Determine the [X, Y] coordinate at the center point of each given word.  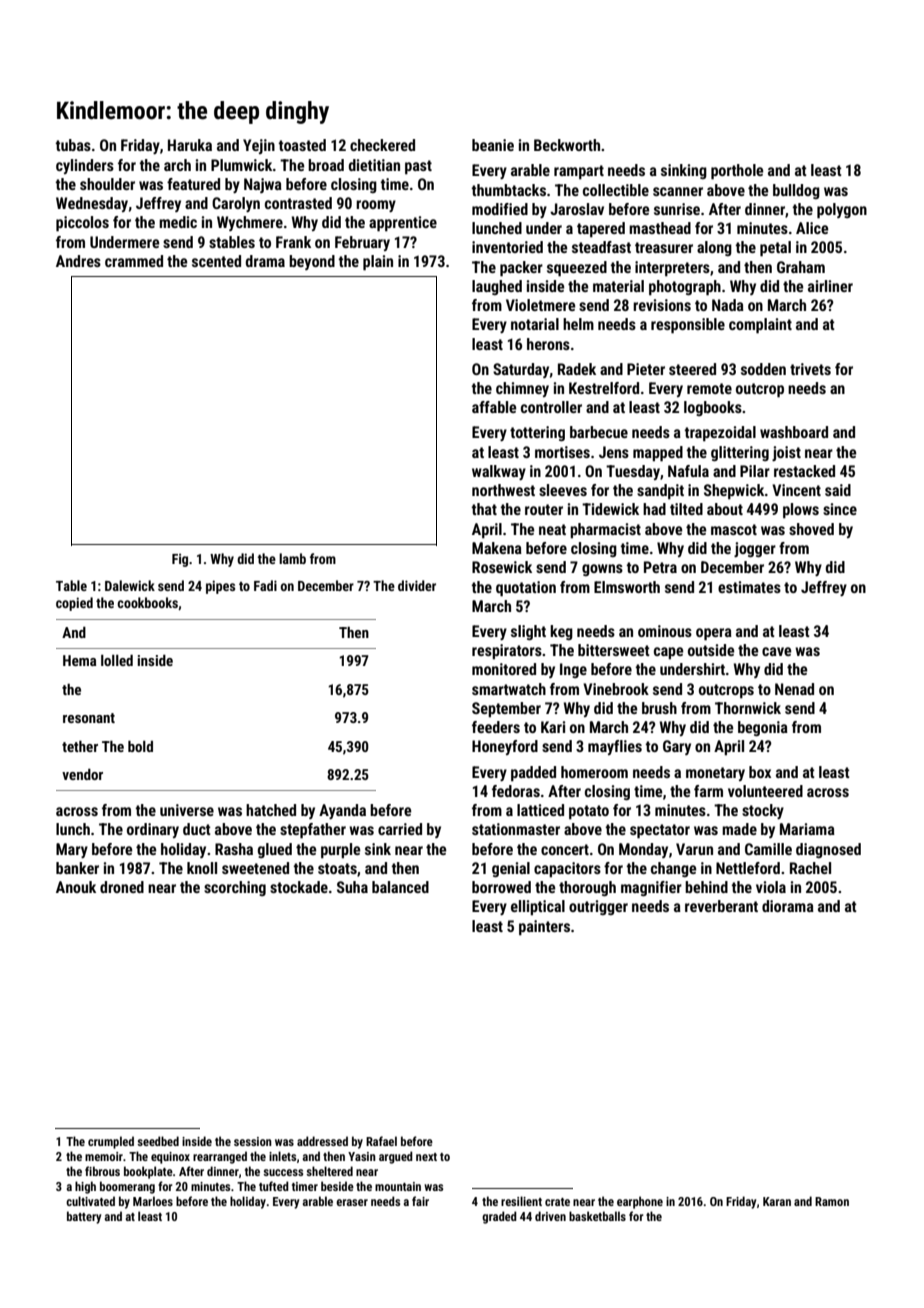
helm [578, 324]
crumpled [111, 1142]
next [426, 1157]
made [739, 829]
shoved [811, 529]
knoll [202, 868]
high [85, 1187]
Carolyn [236, 204]
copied [74, 604]
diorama [788, 906]
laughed [497, 287]
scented [216, 261]
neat [552, 529]
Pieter [646, 369]
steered [692, 369]
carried [400, 829]
